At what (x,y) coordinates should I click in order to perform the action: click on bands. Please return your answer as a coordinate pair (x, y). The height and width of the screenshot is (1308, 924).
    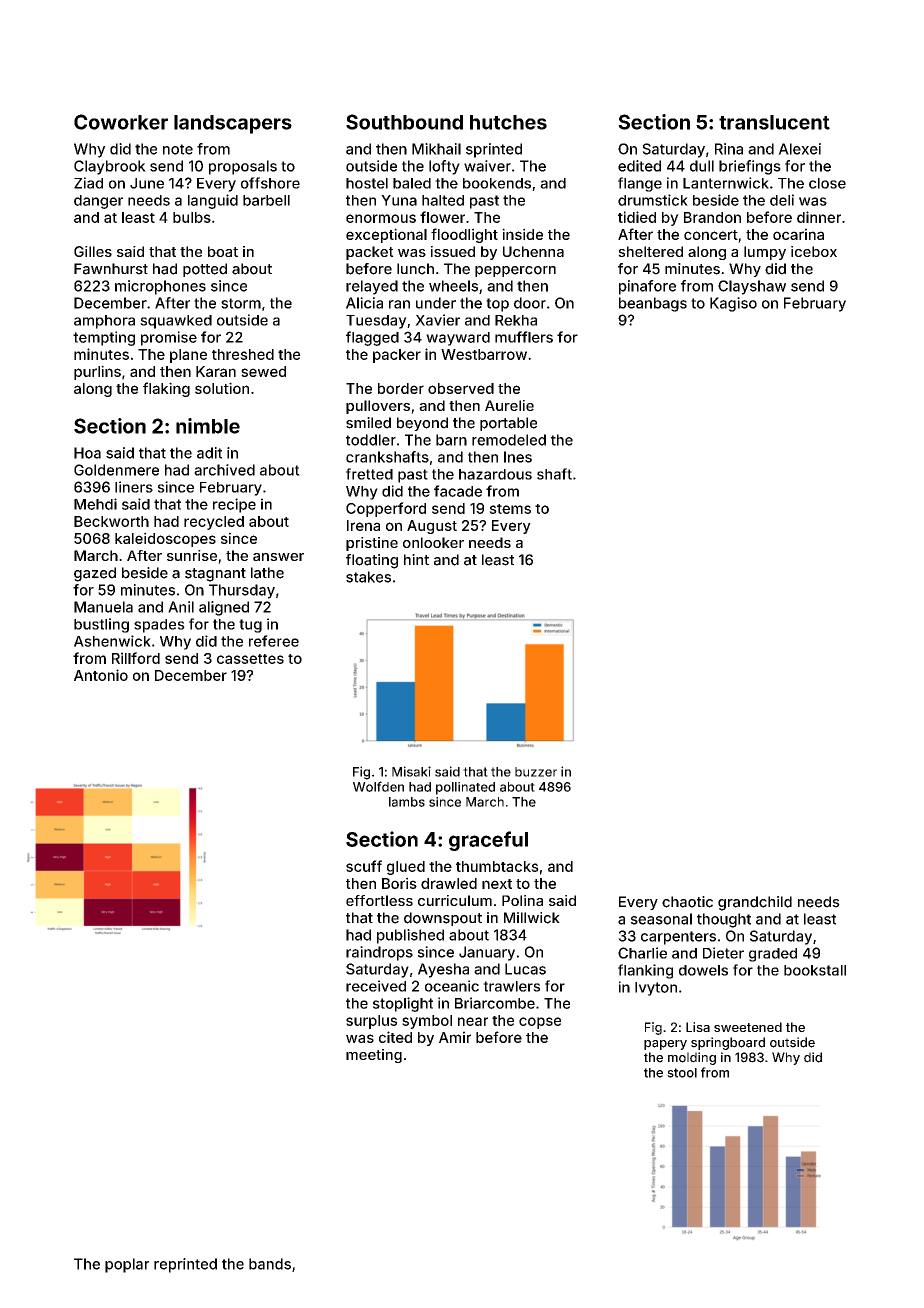
    Looking at the image, I should click on (270, 1264).
